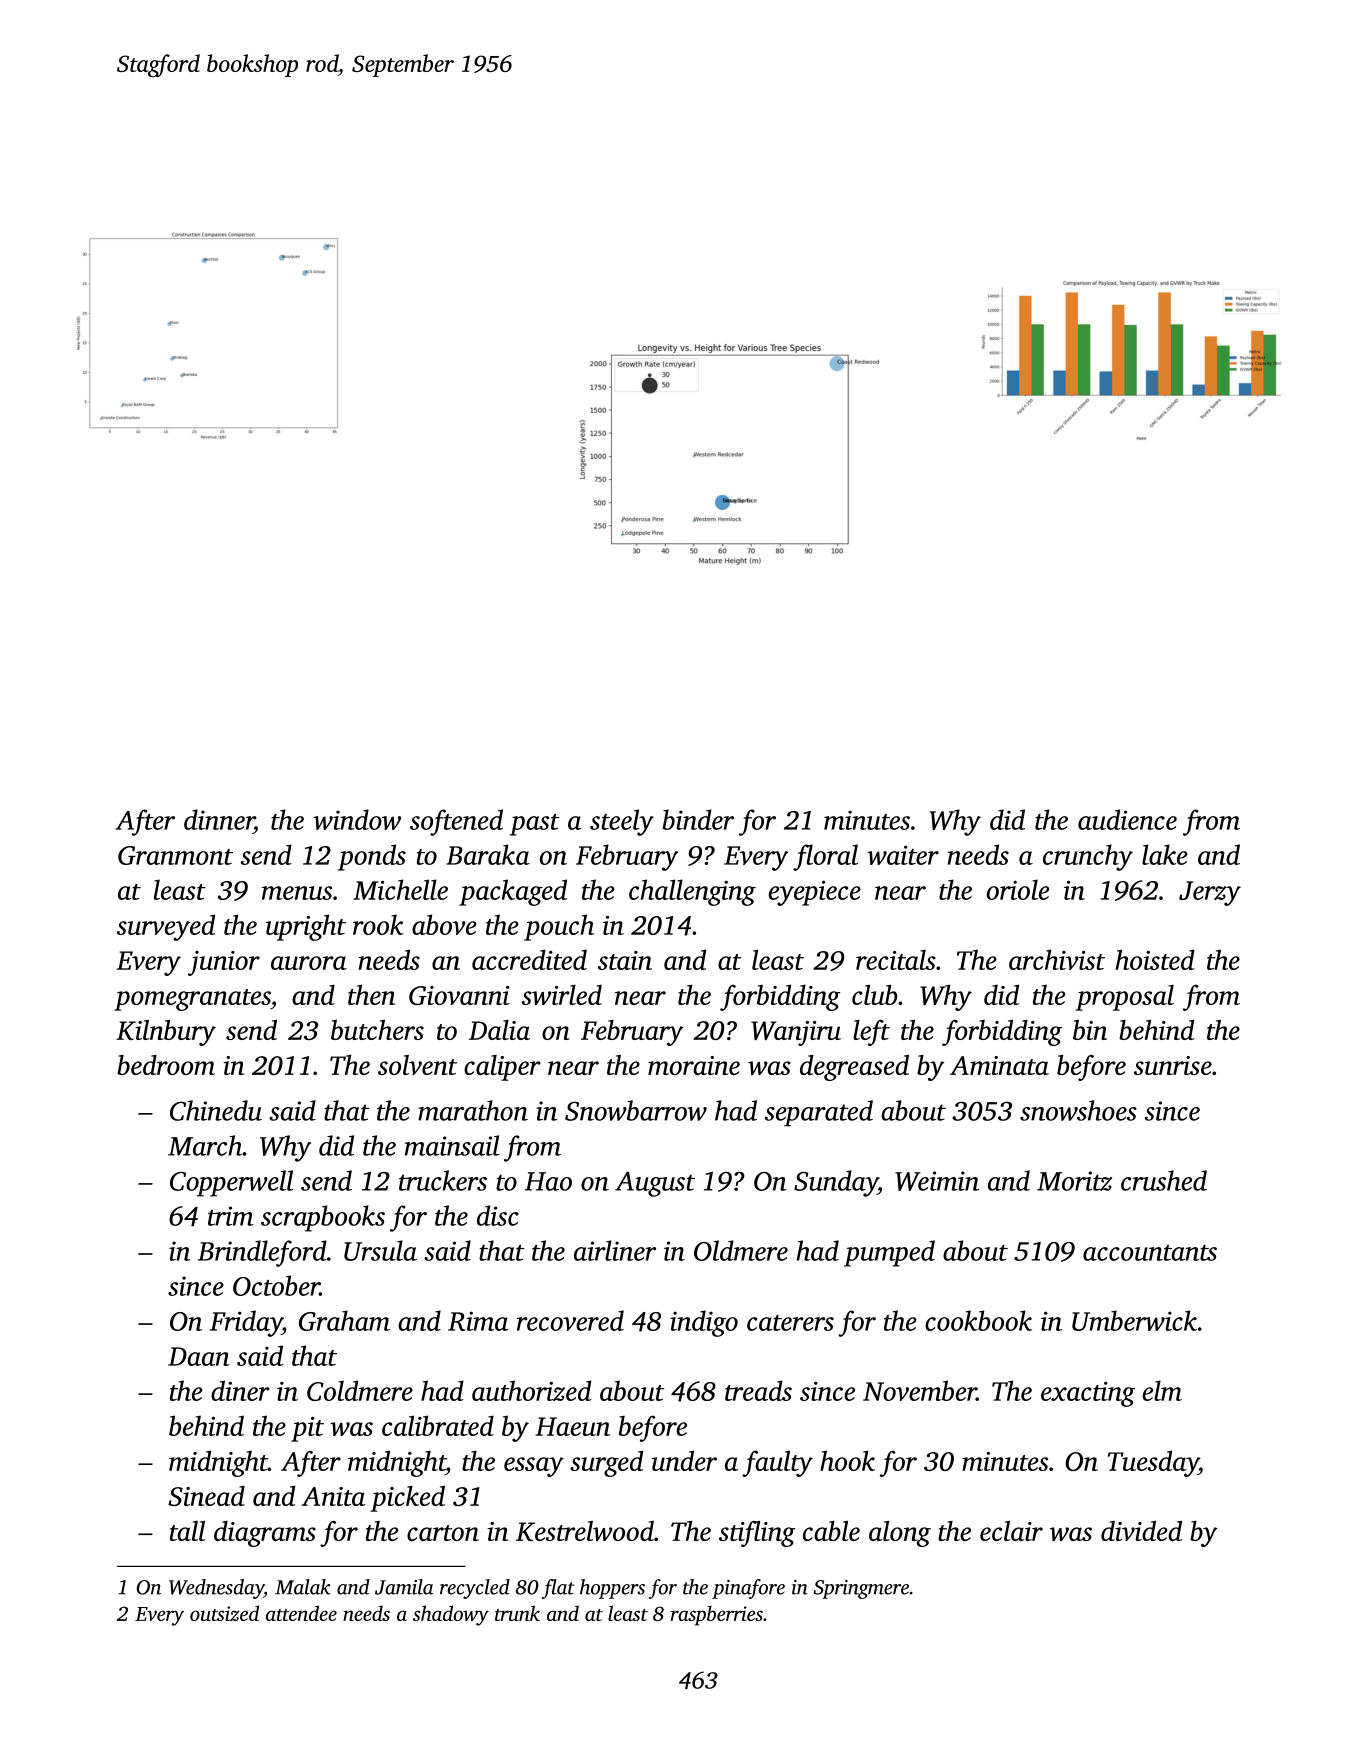 The height and width of the document is (1756, 1357). What do you see at coordinates (1074, 1181) in the document?
I see `Moritz` at bounding box center [1074, 1181].
